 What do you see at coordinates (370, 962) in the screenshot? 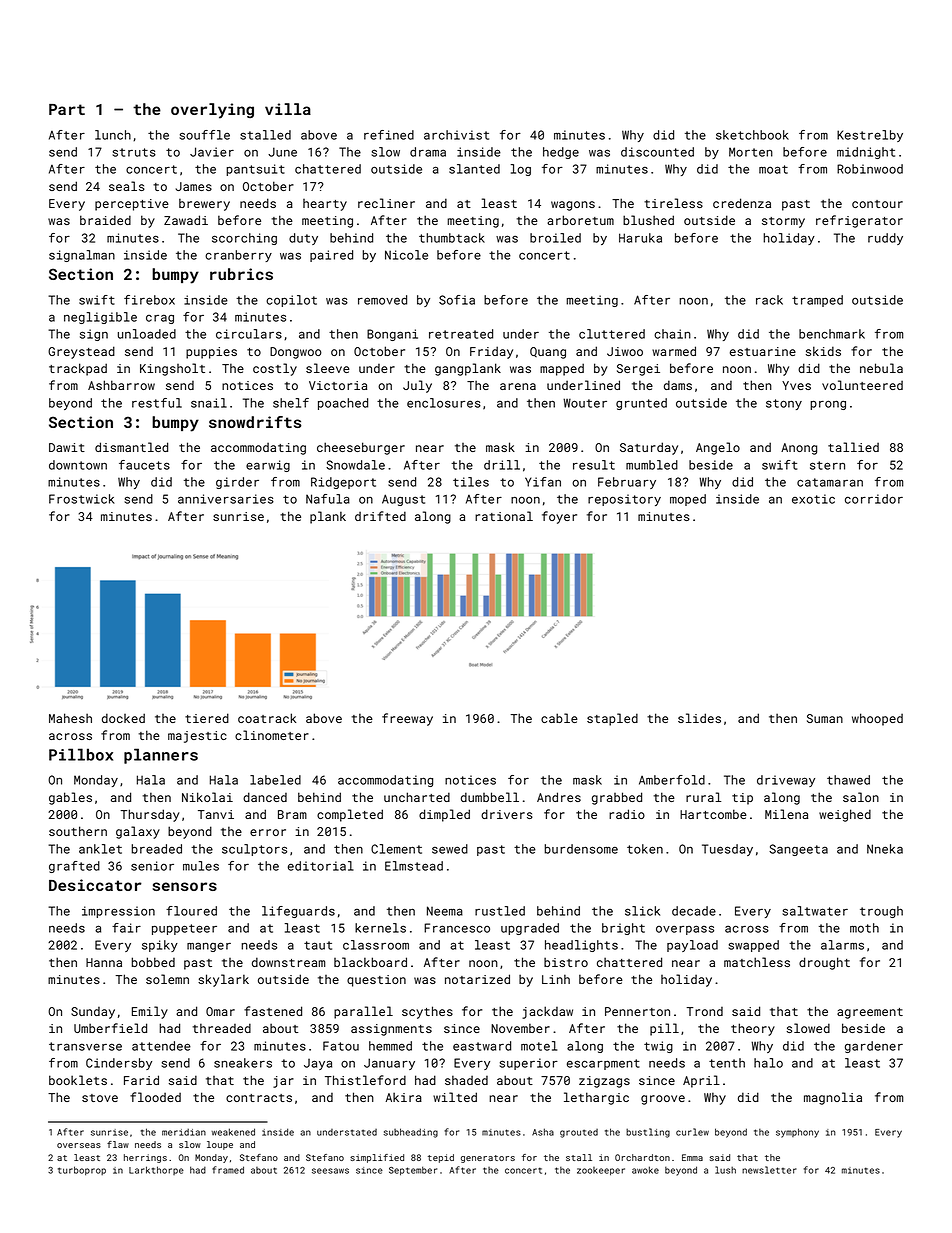
I see `blackboard` at bounding box center [370, 962].
